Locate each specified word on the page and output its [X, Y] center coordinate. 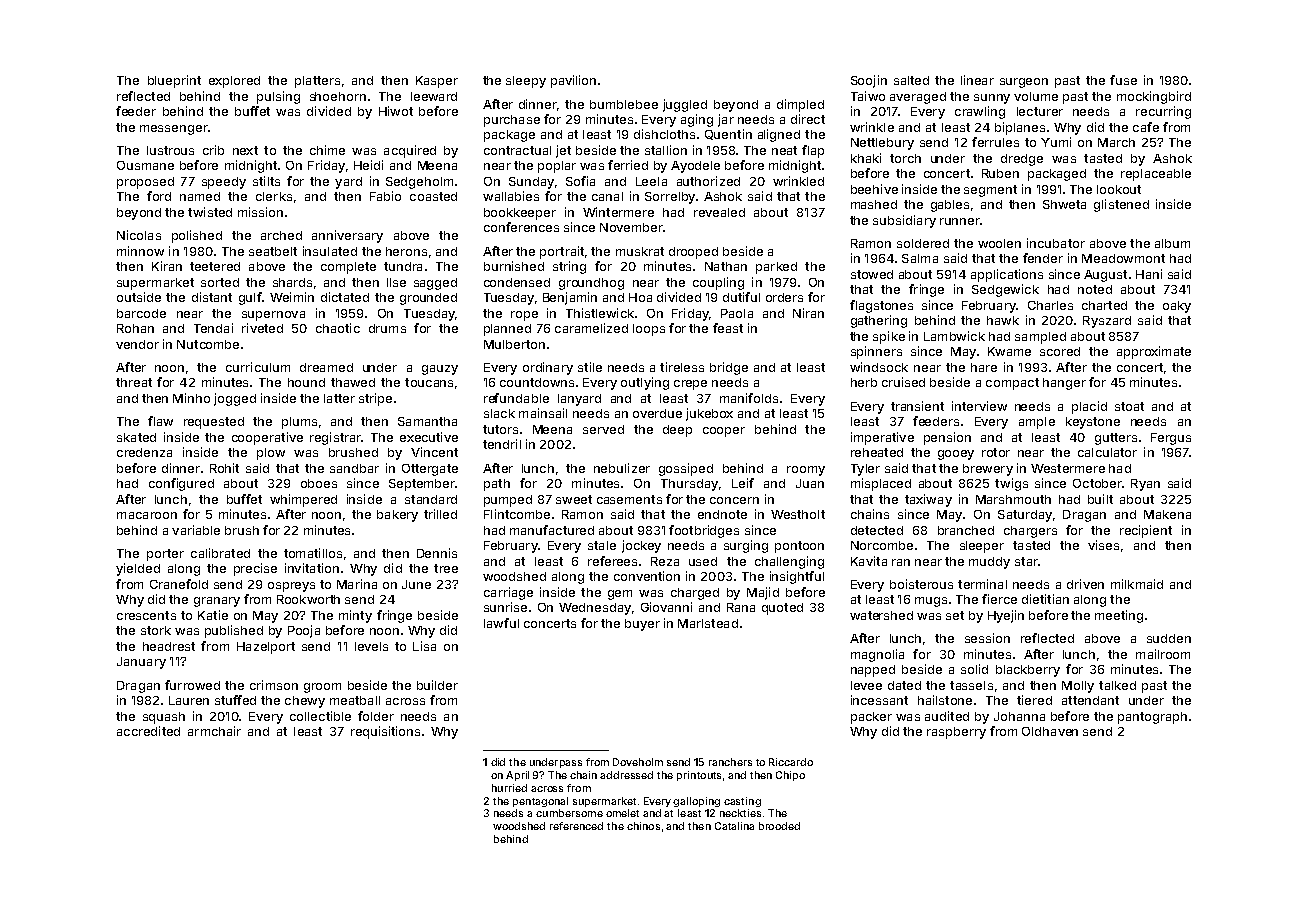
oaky [1177, 307]
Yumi [1056, 142]
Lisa [424, 646]
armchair [214, 731]
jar [726, 120]
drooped [693, 253]
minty [355, 616]
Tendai [213, 328]
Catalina [734, 826]
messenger [173, 130]
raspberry [956, 733]
